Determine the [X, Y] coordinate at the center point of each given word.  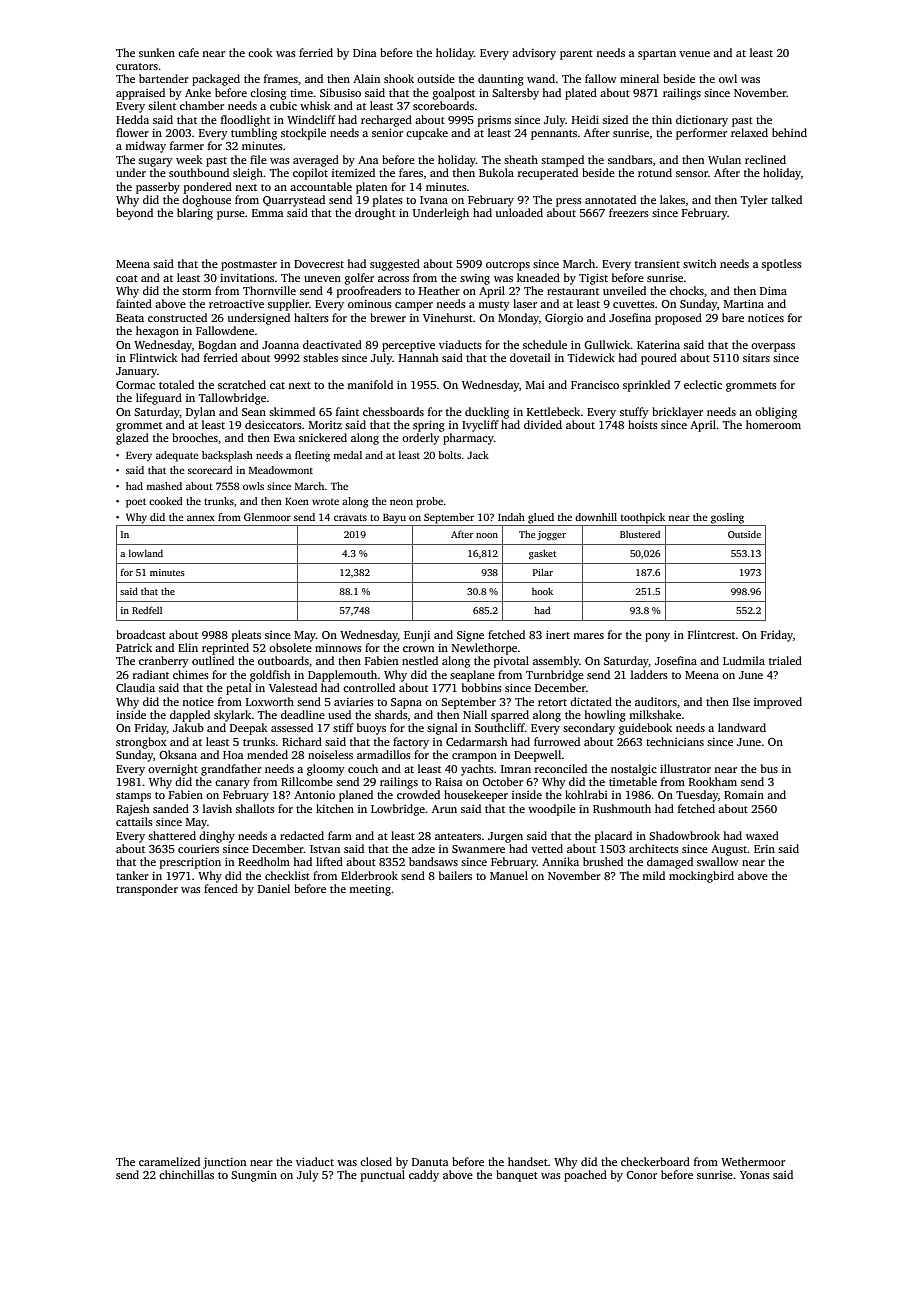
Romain [744, 794]
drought [375, 214]
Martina [744, 303]
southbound [199, 172]
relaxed [749, 132]
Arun [444, 809]
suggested [395, 265]
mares [588, 636]
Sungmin [254, 1176]
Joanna [280, 345]
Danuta [430, 1162]
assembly [556, 662]
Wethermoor [753, 1161]
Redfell [147, 610]
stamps [133, 797]
